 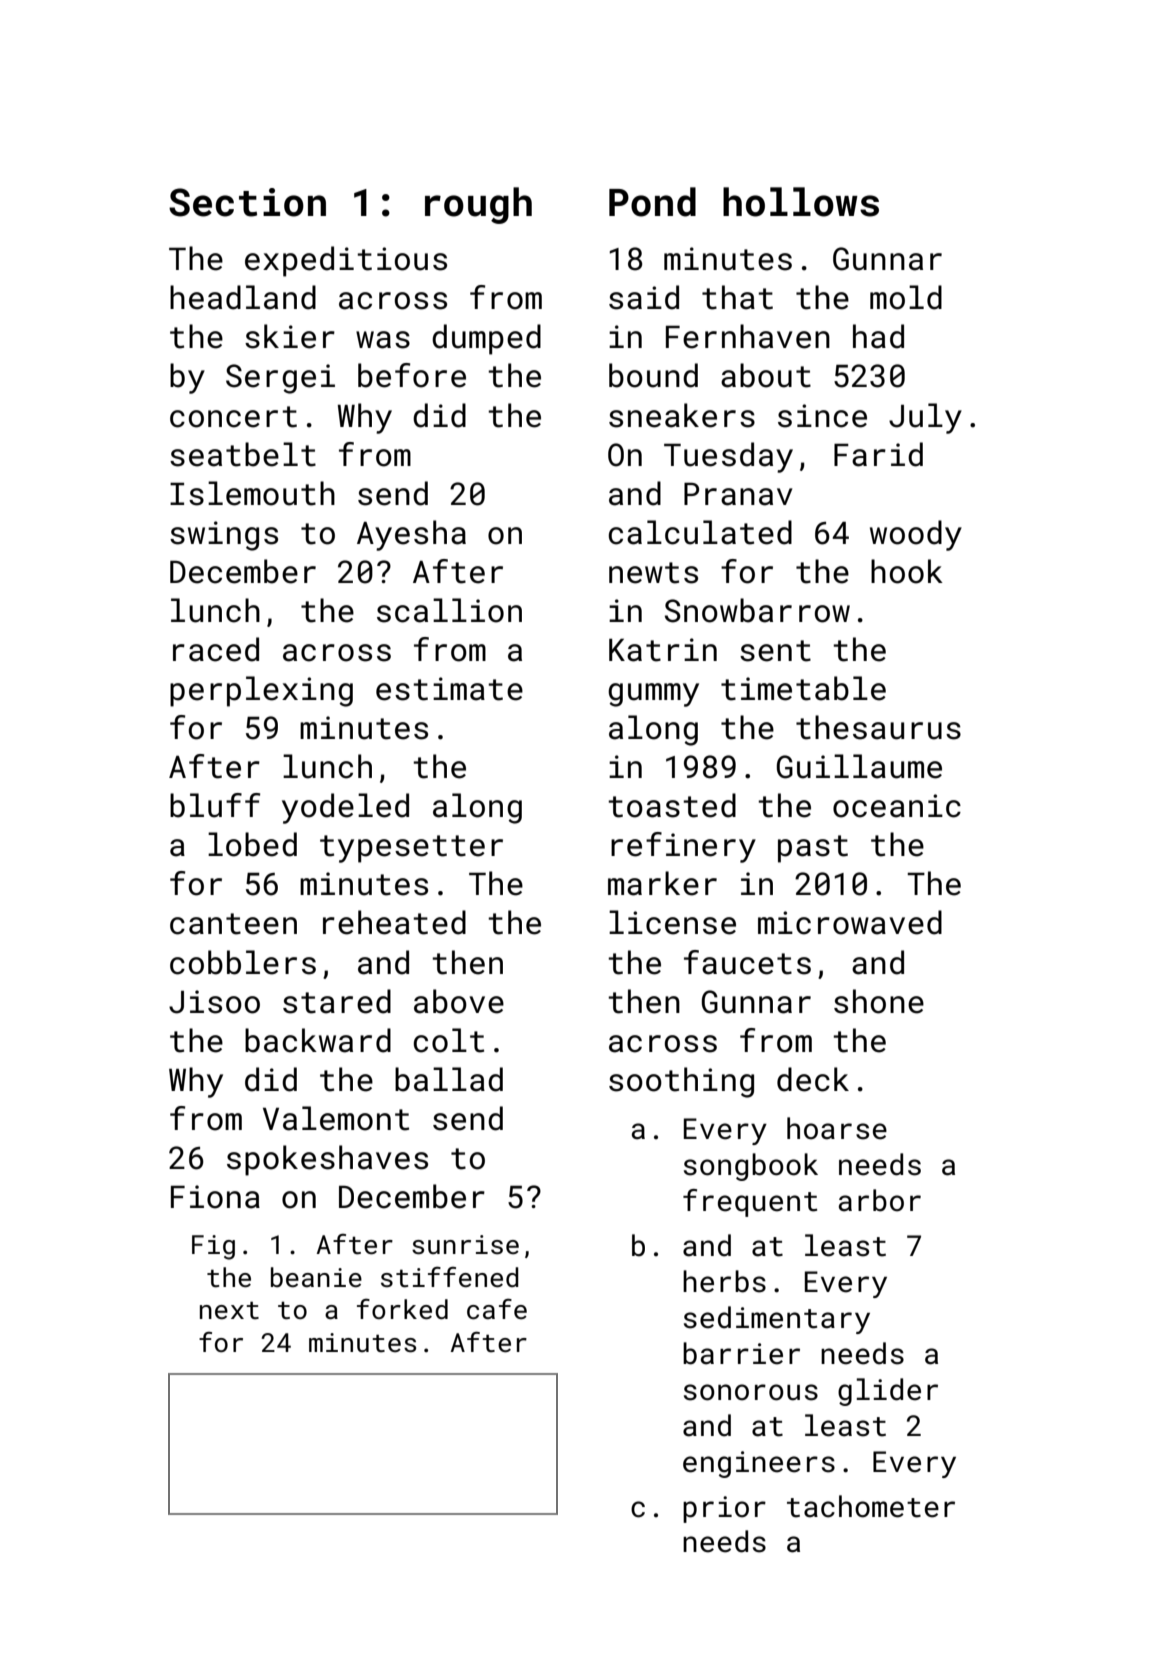 I want to click on colt, so click(x=449, y=1040).
